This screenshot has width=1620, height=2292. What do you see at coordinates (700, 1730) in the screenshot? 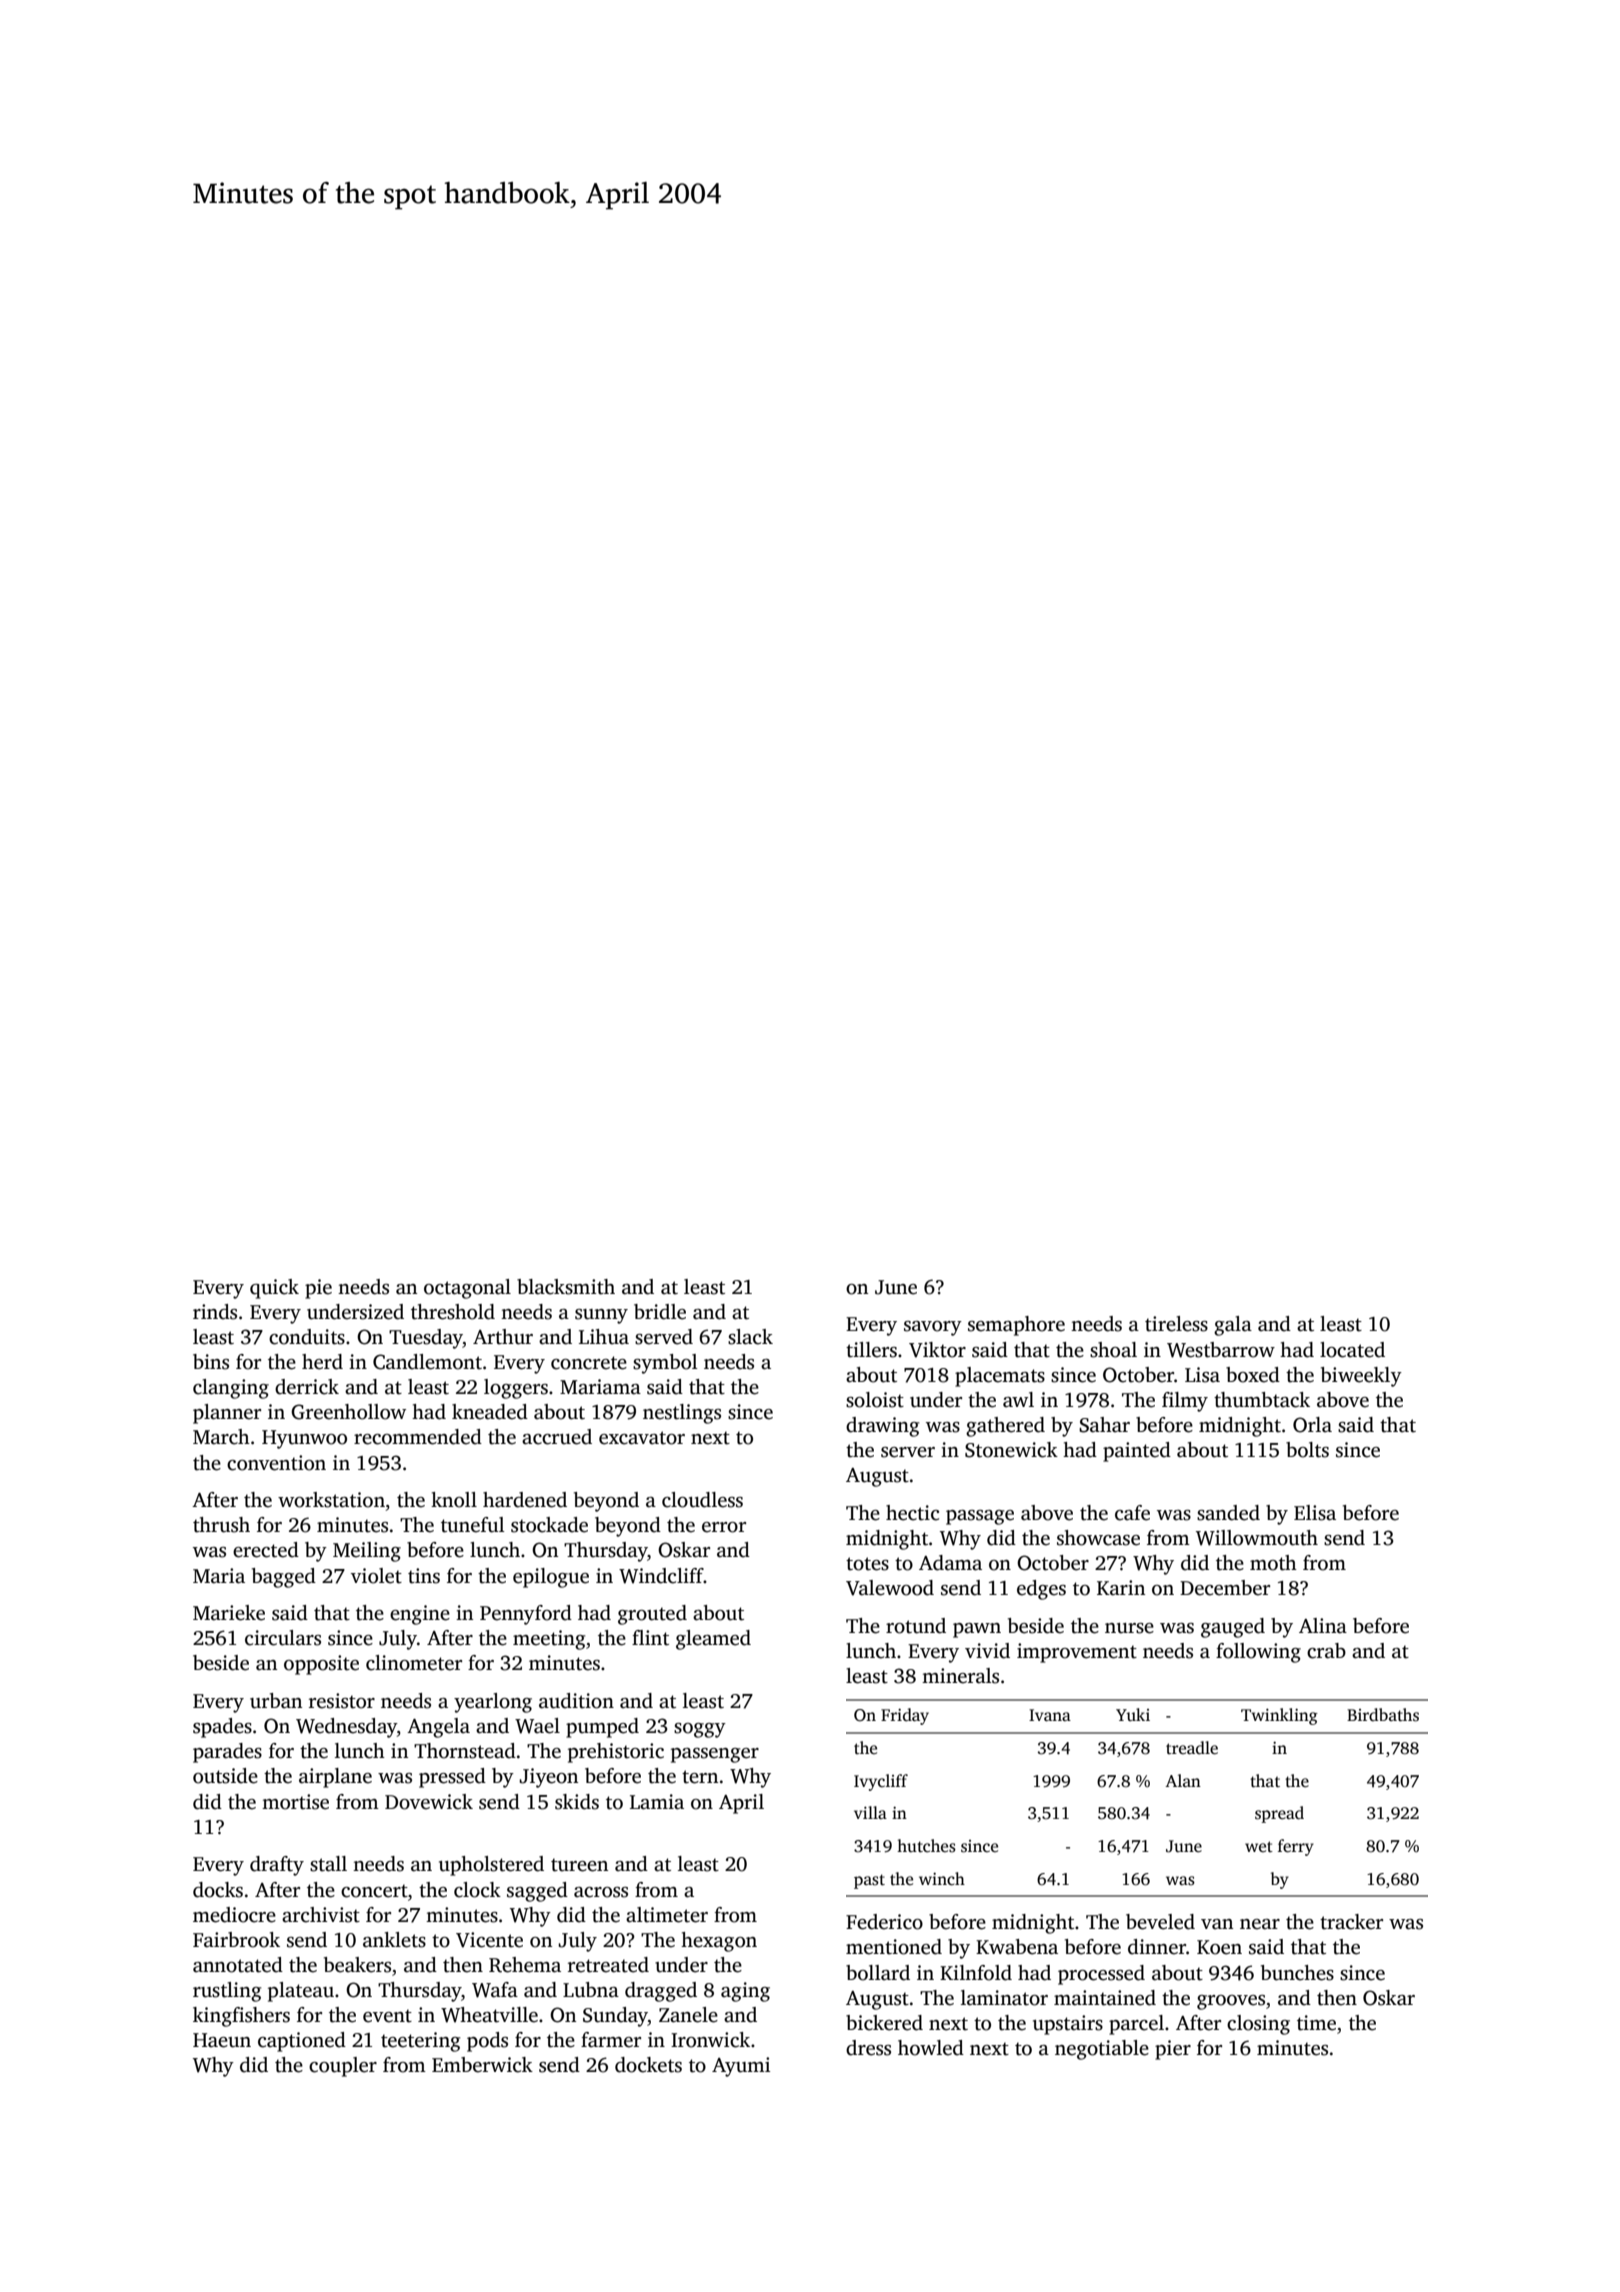
I see `soggy` at bounding box center [700, 1730].
